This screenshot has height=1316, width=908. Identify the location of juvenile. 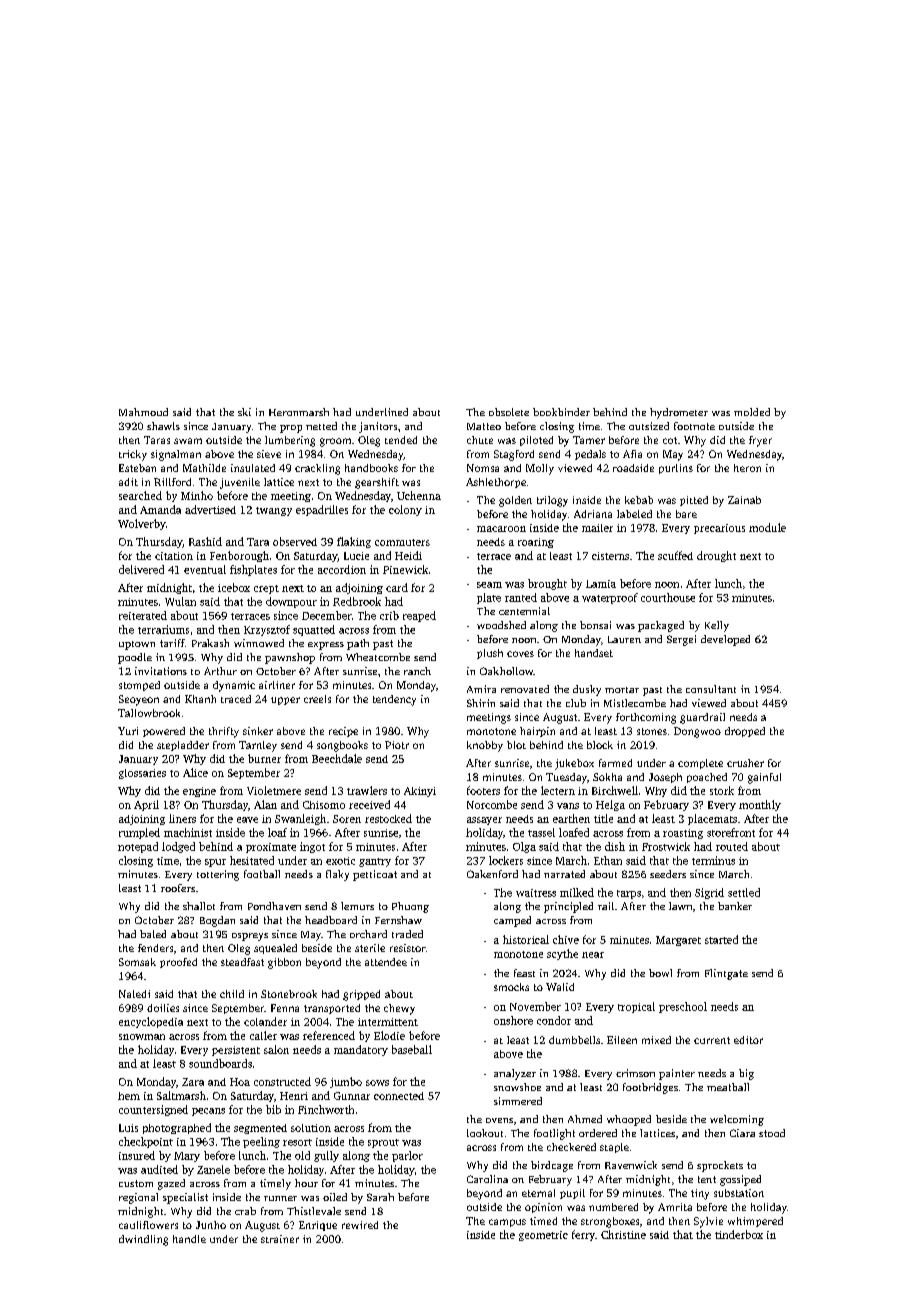
(240, 483).
